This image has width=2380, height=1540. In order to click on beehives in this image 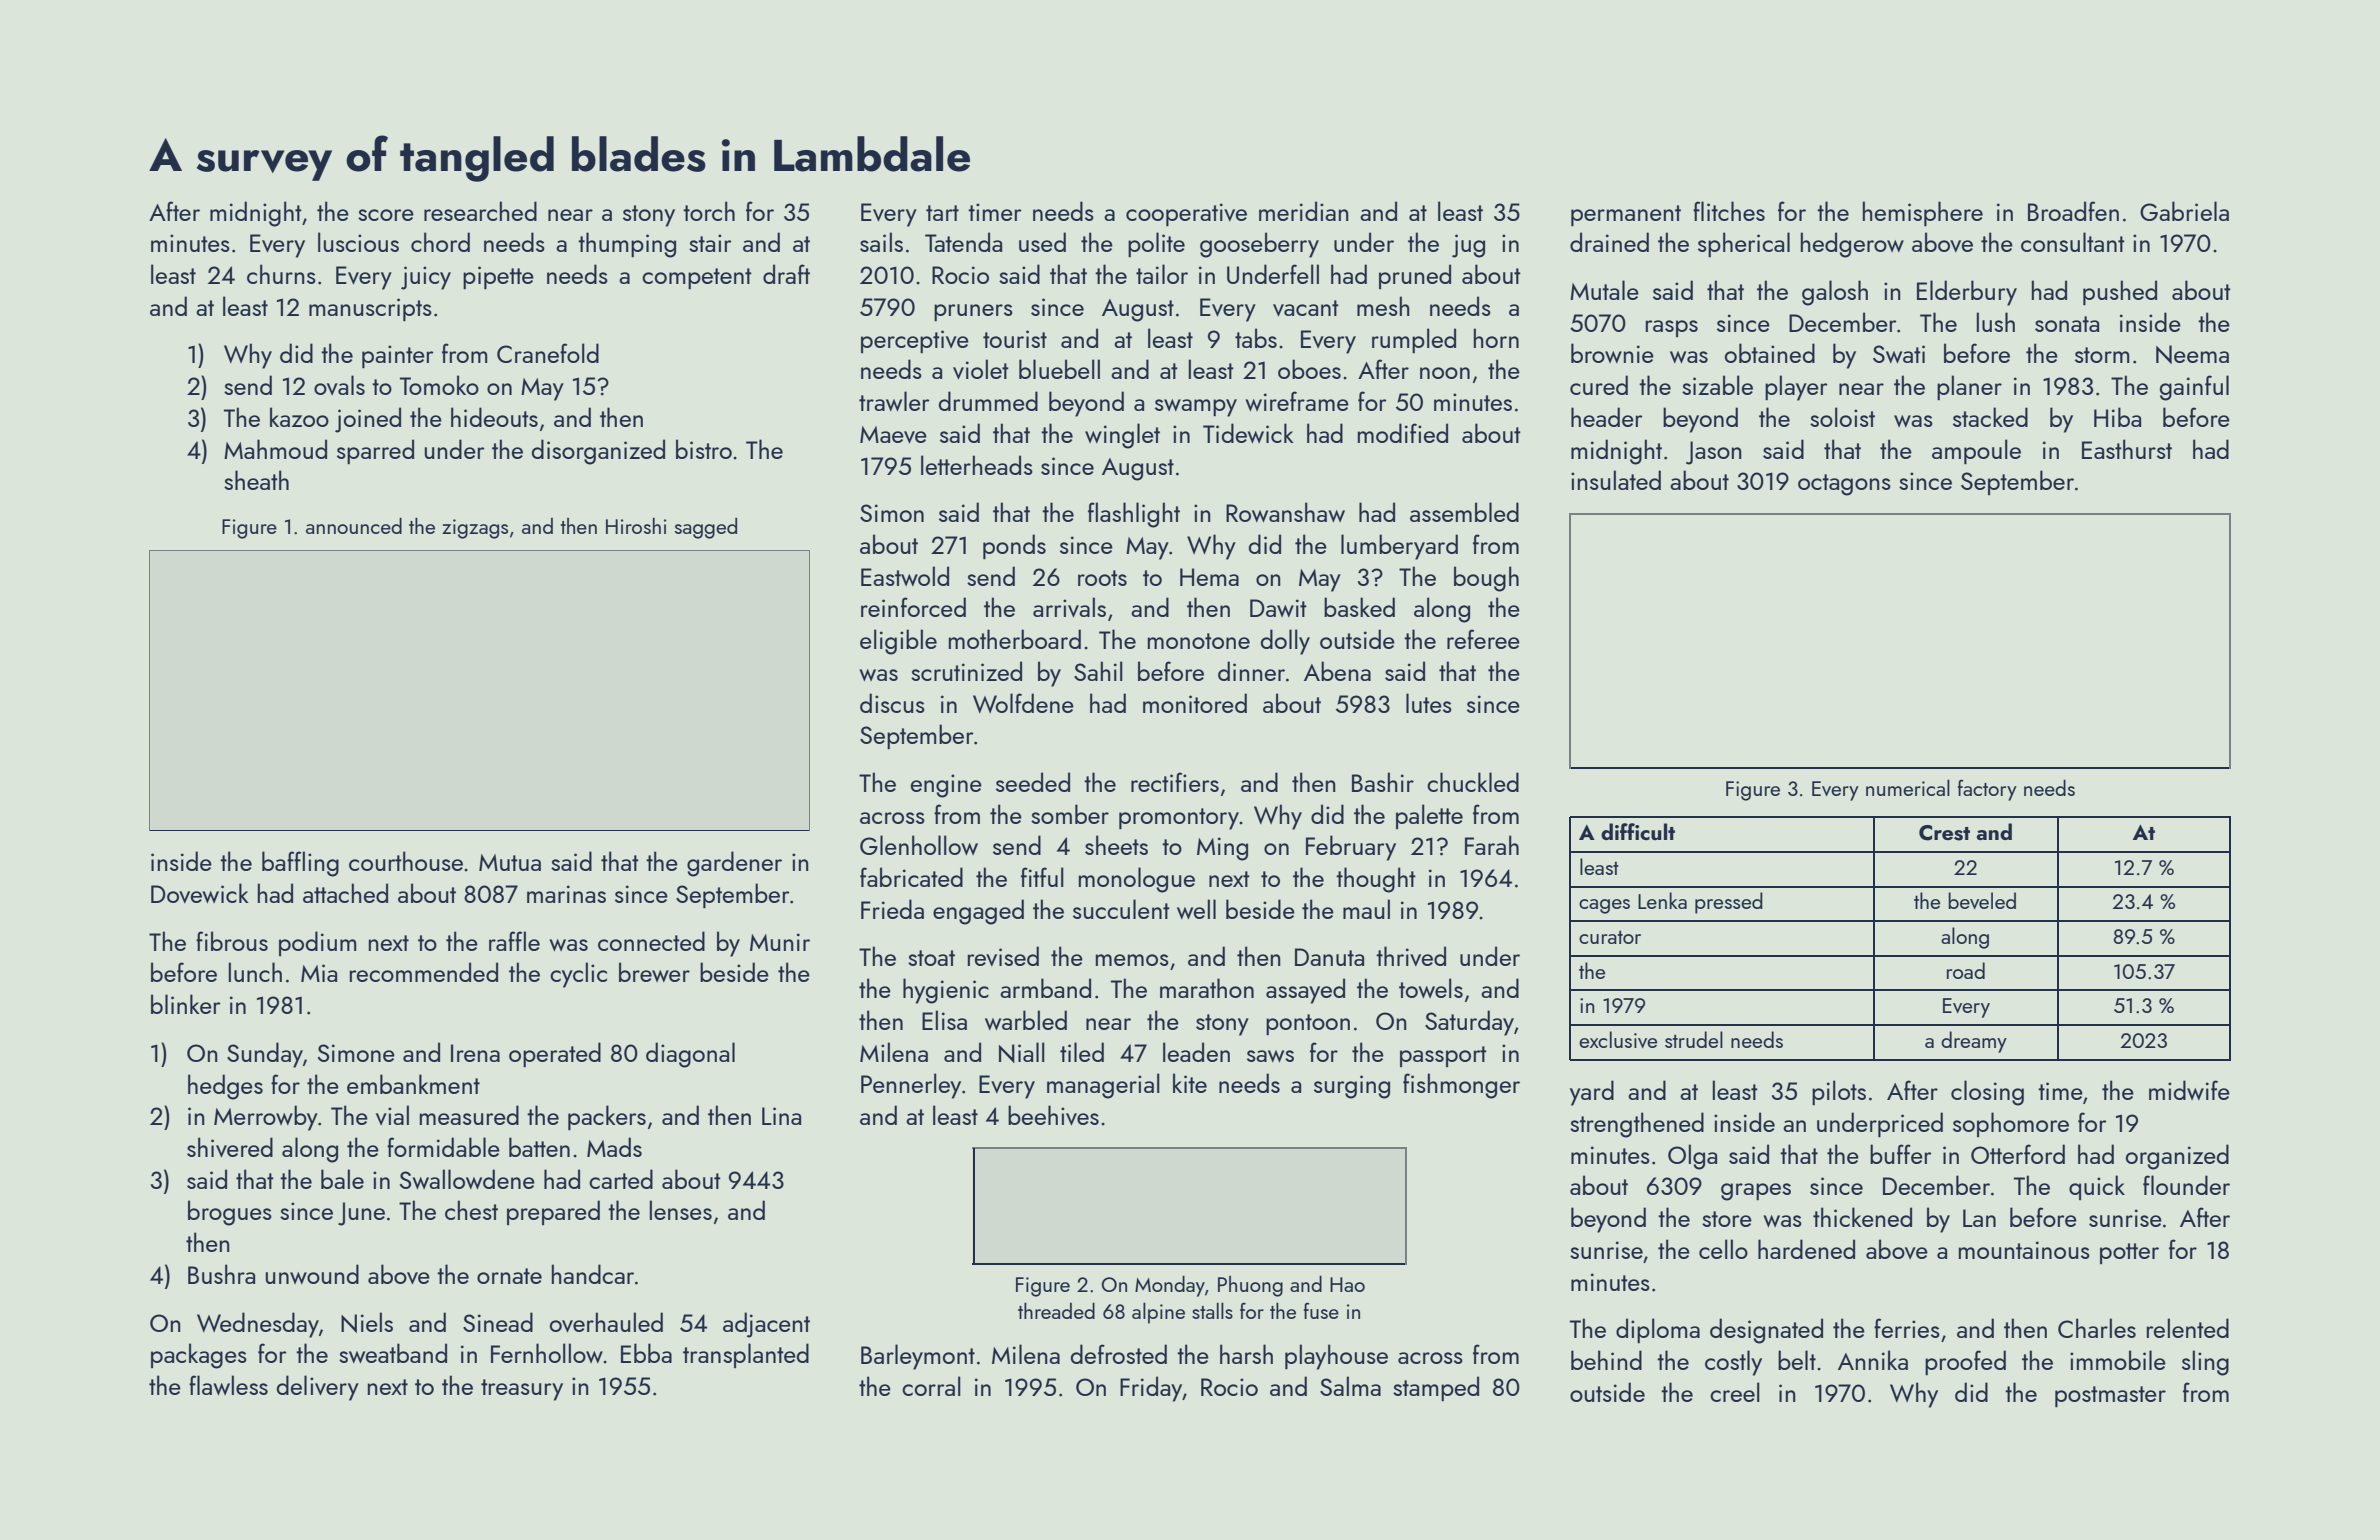, I will do `click(1053, 1115)`.
